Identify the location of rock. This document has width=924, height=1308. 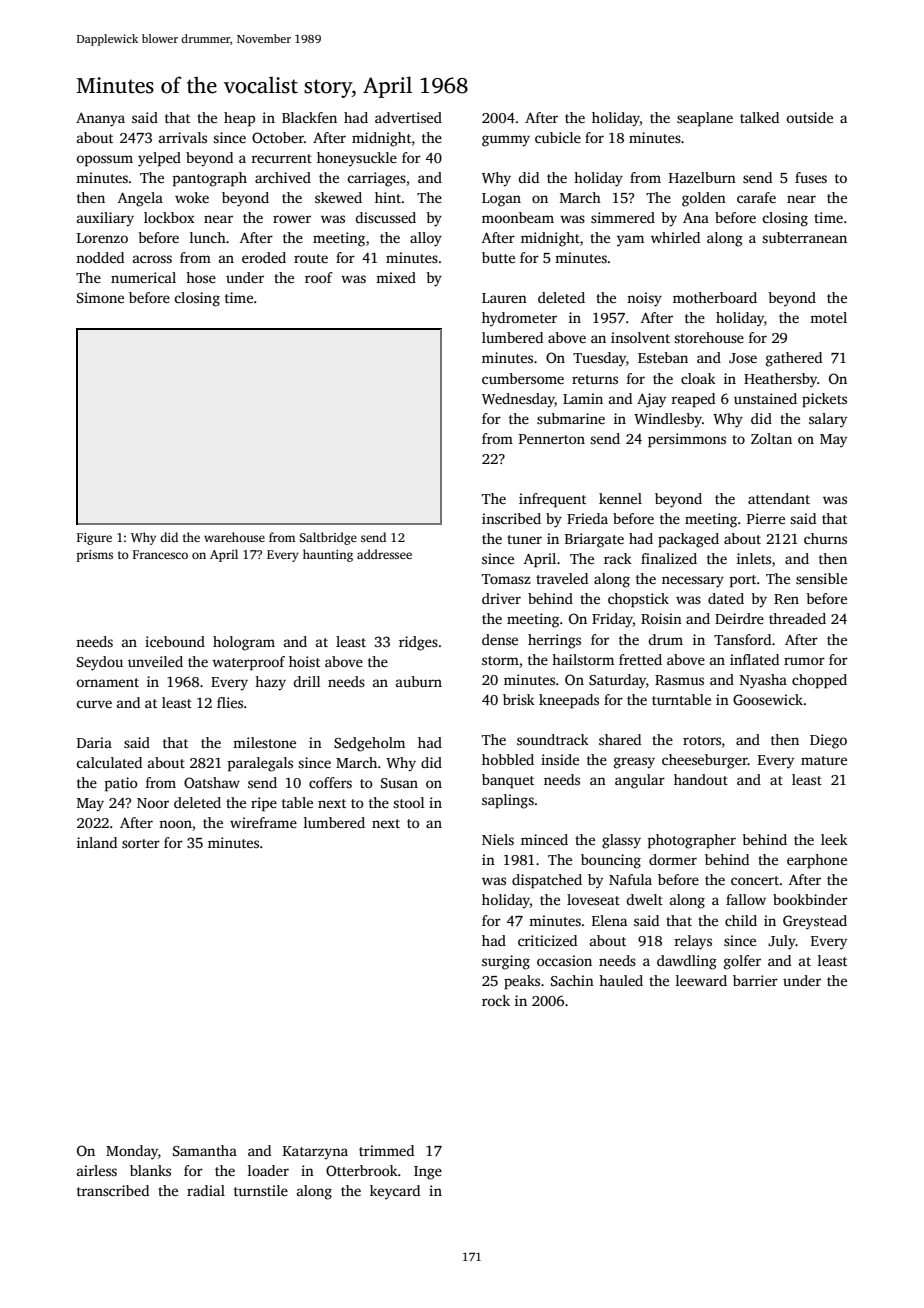
(496, 1000).
